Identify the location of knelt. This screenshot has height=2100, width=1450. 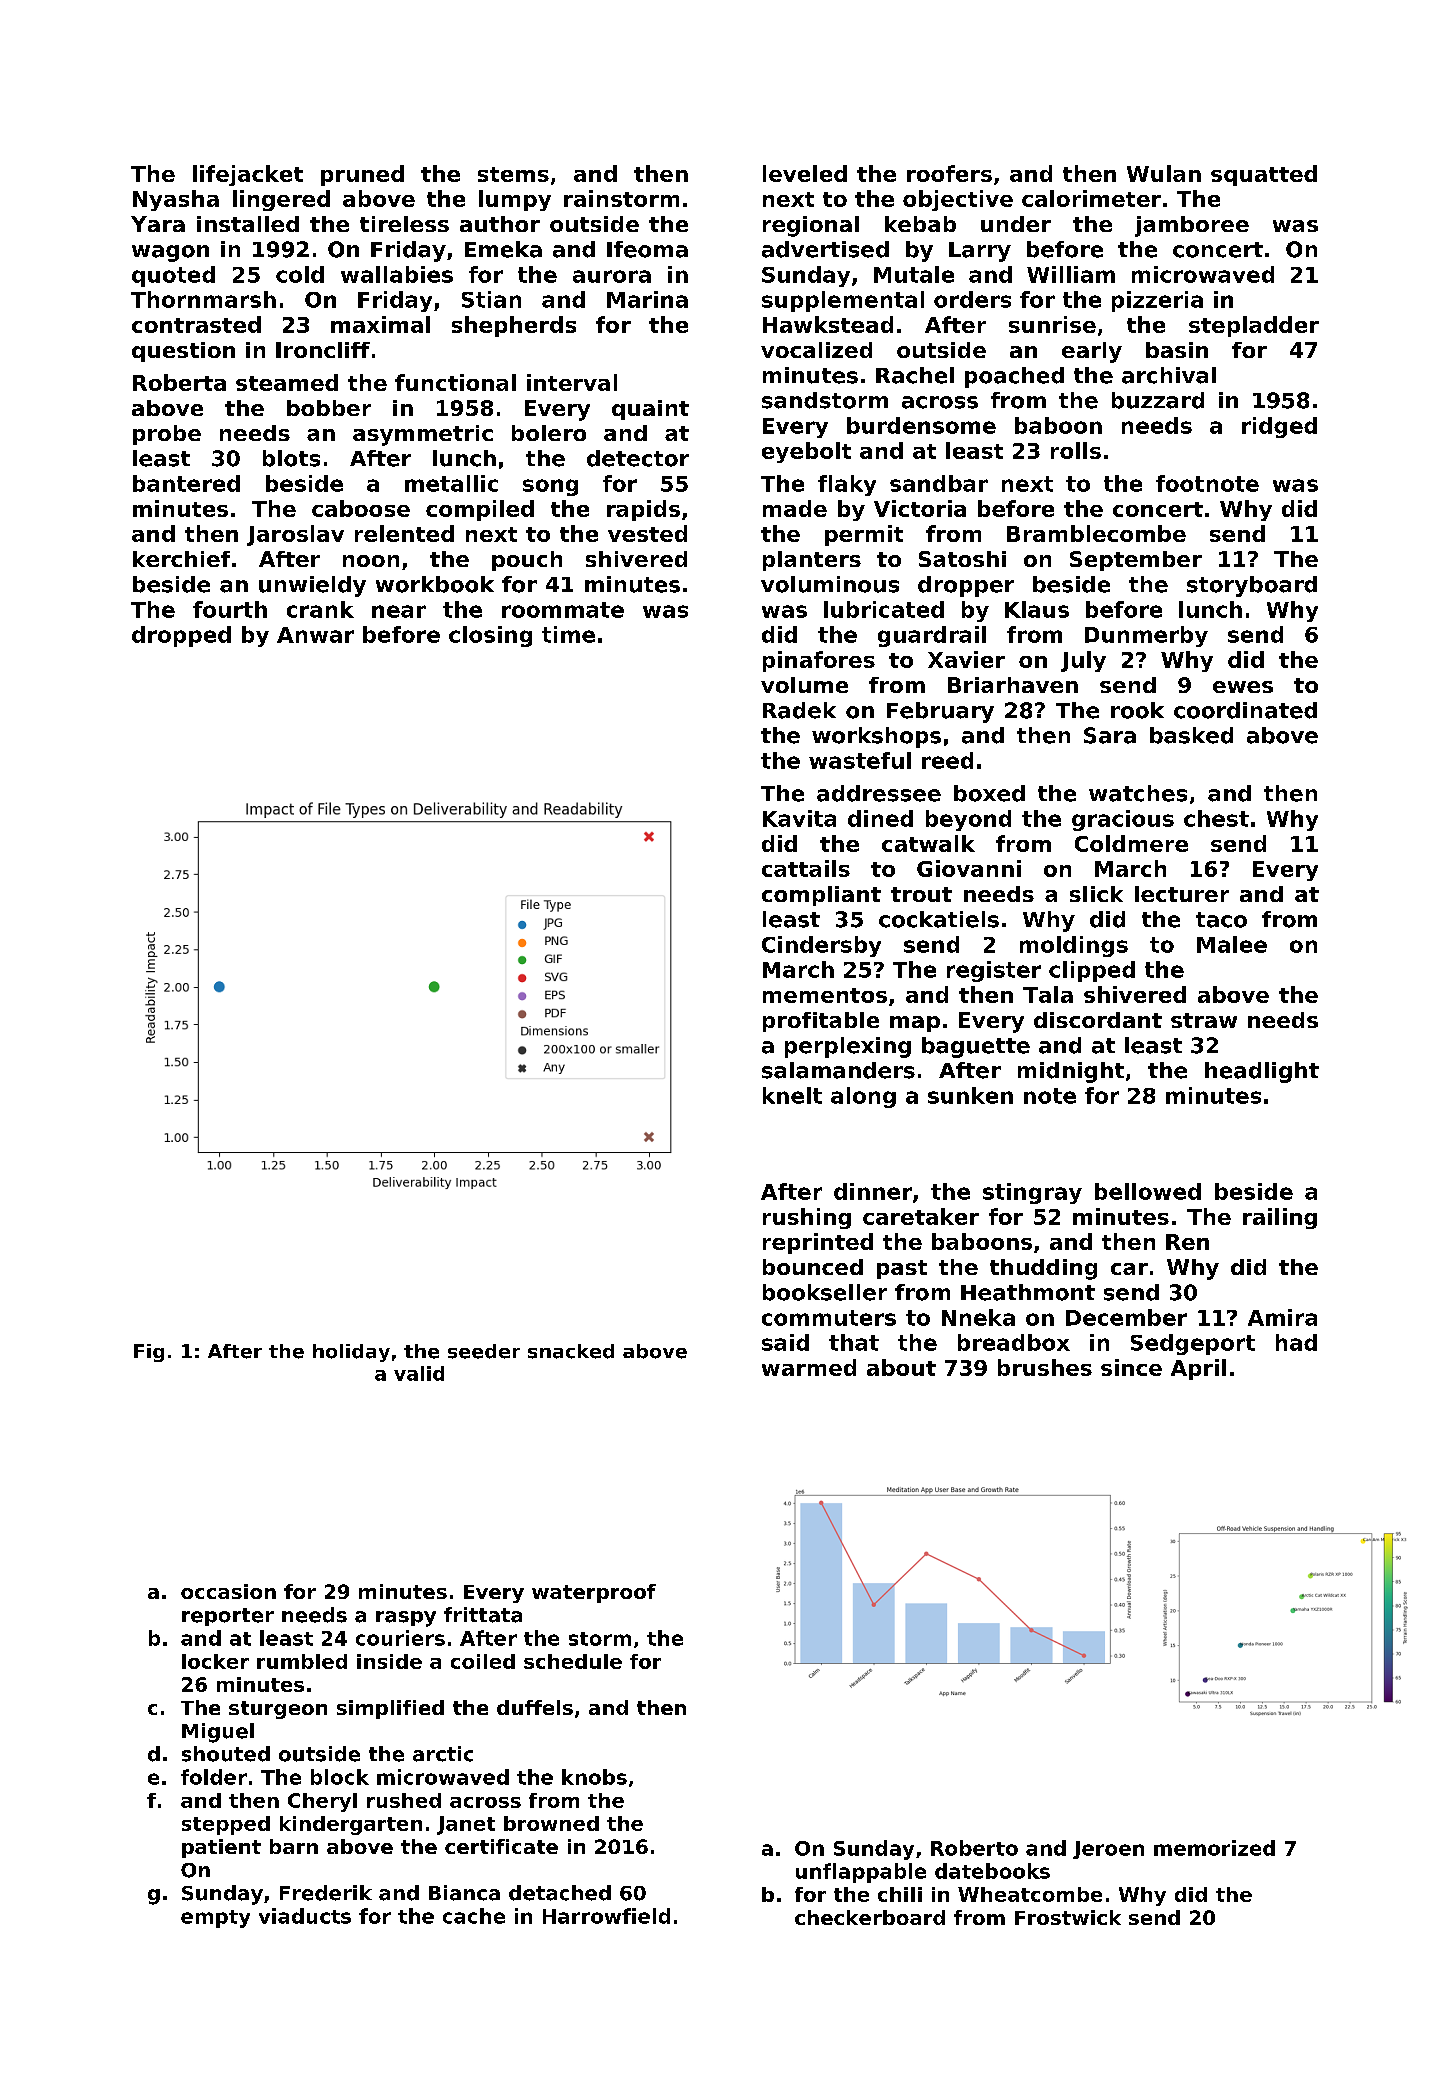
(792, 1095).
